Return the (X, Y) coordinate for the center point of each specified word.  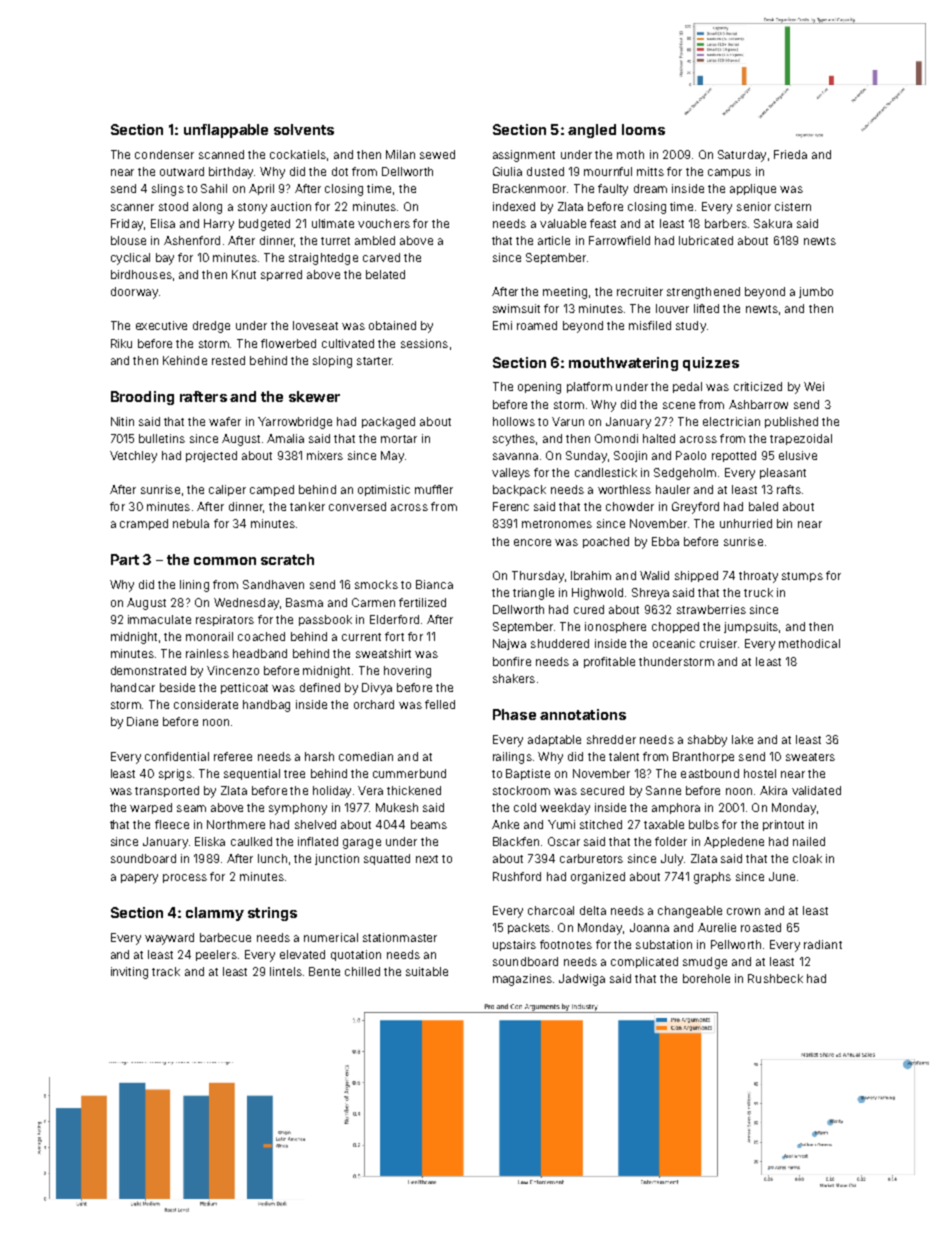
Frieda (790, 154)
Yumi (561, 824)
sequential (252, 774)
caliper (227, 490)
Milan (400, 154)
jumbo (816, 292)
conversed (357, 506)
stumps (802, 577)
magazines (522, 980)
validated (816, 790)
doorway (134, 293)
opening (539, 388)
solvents (304, 129)
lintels (286, 971)
